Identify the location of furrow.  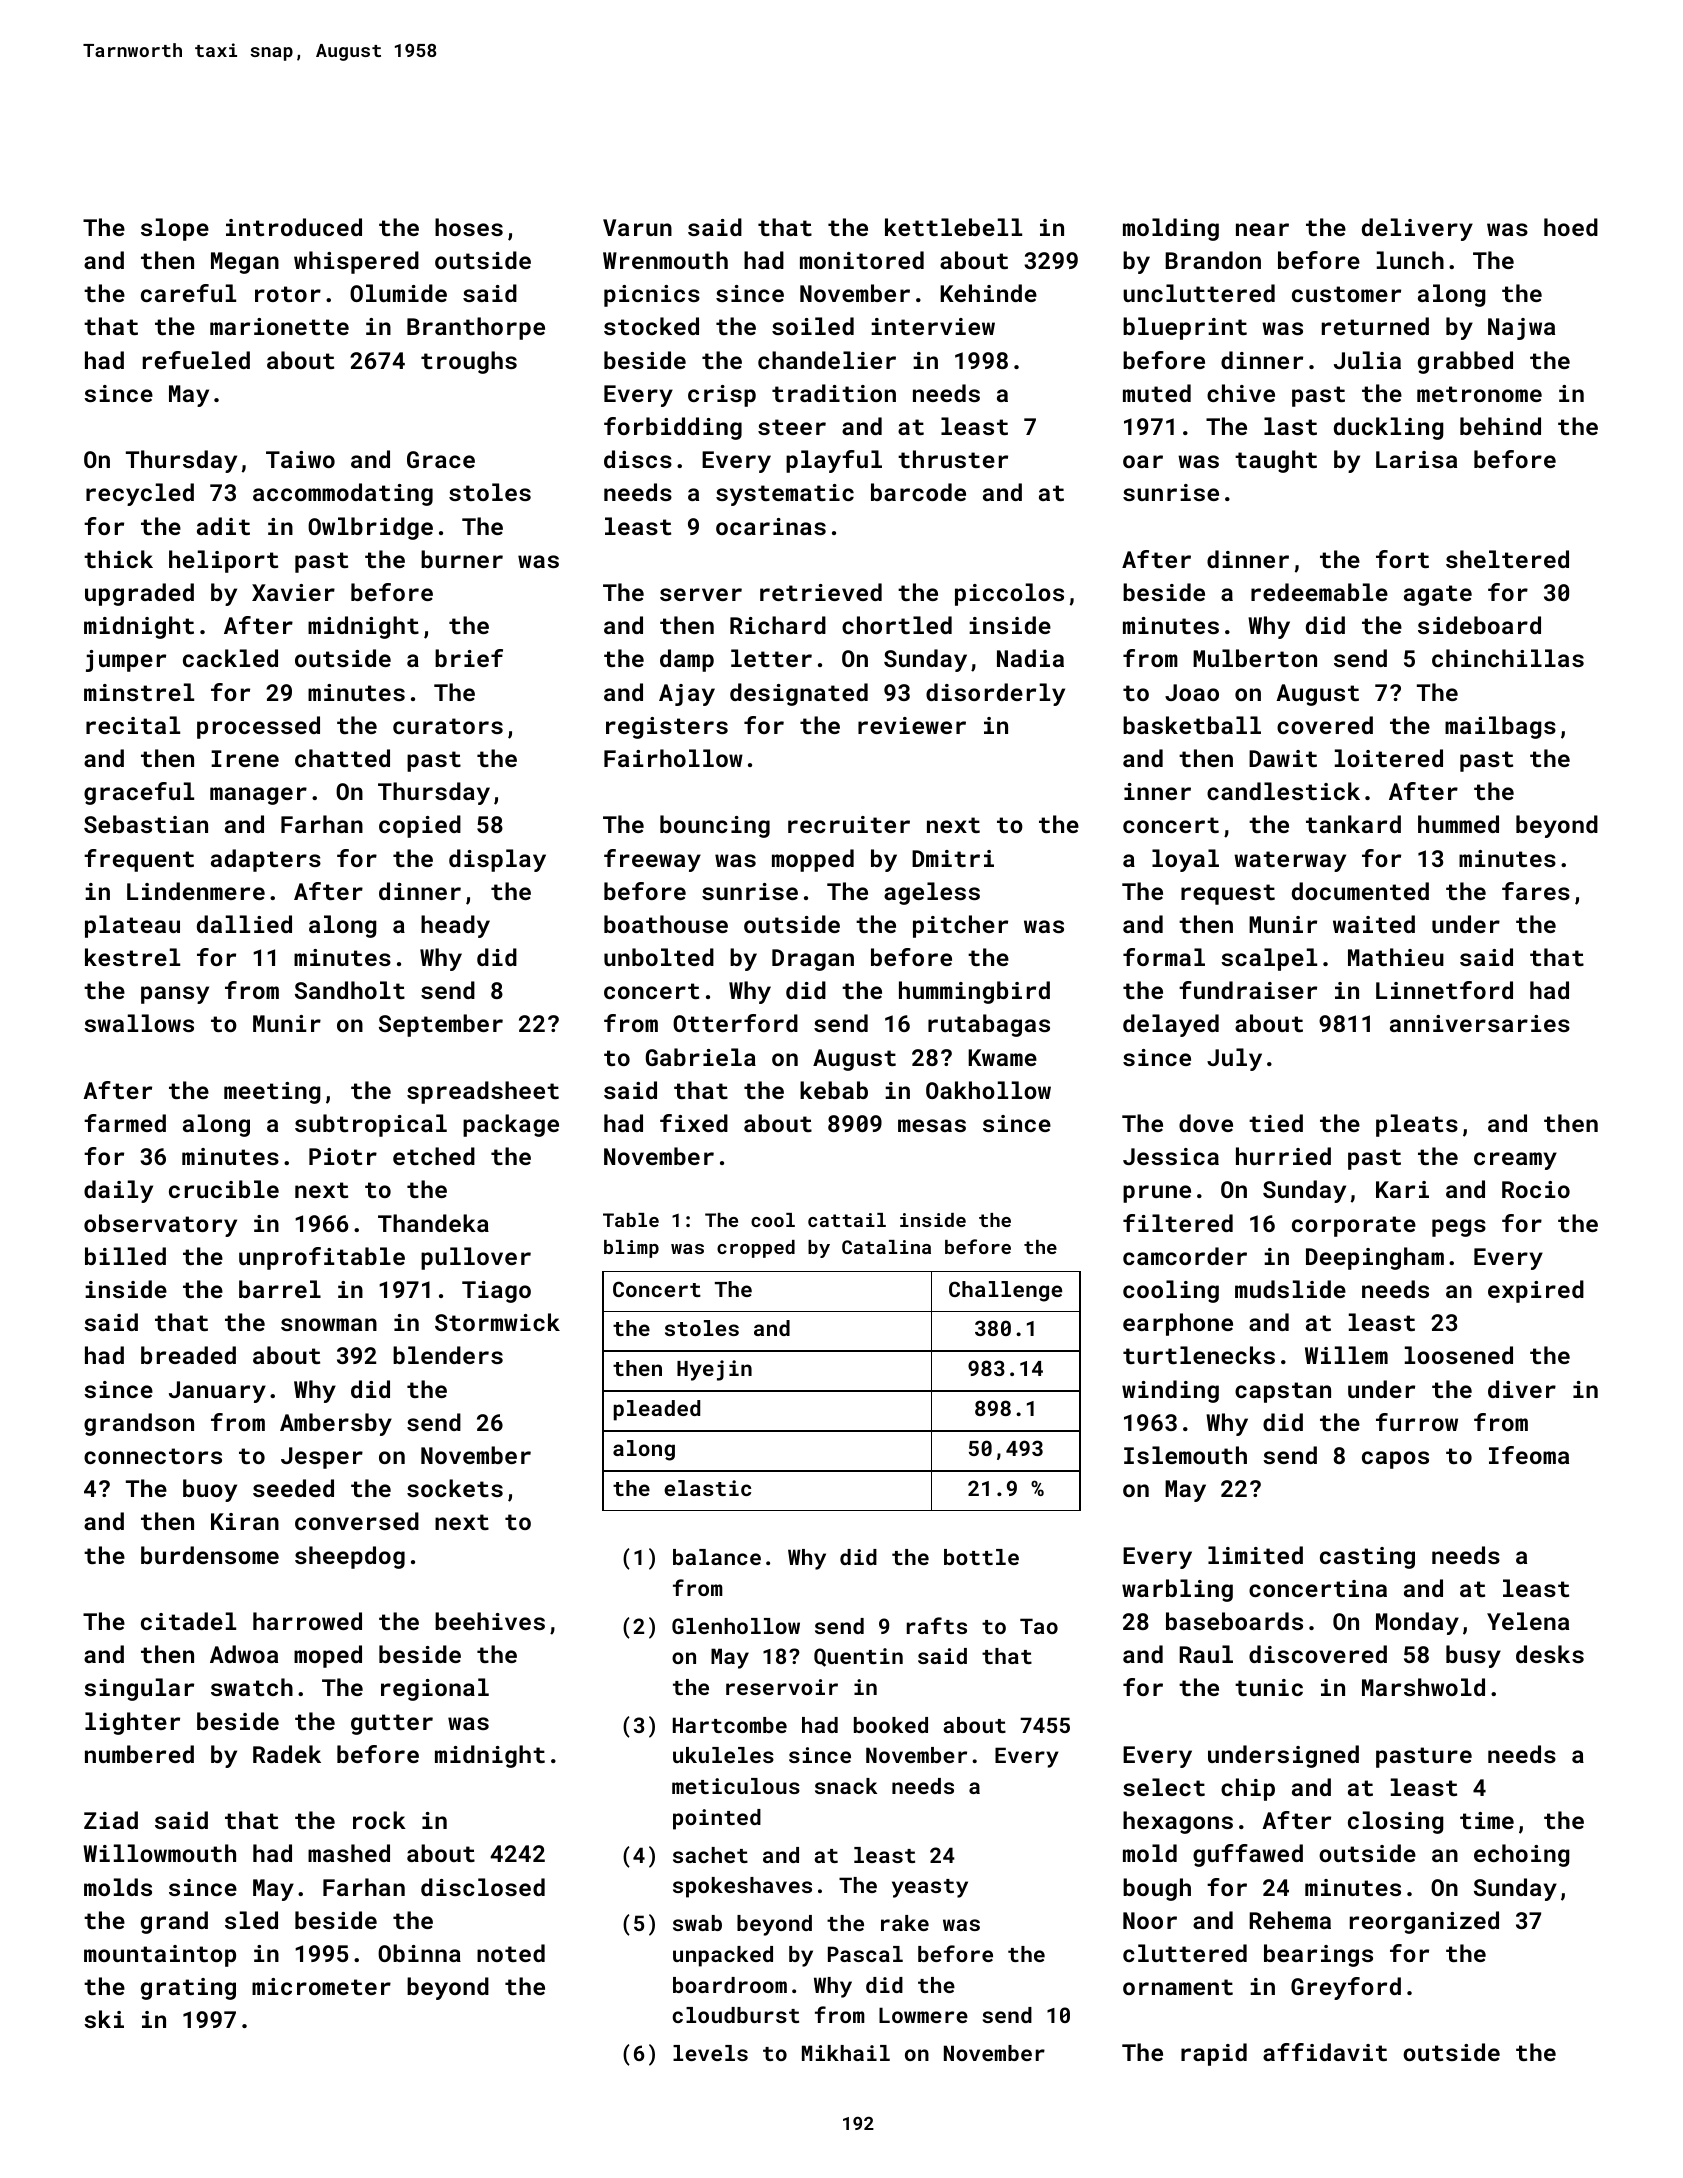
(1417, 1422).
